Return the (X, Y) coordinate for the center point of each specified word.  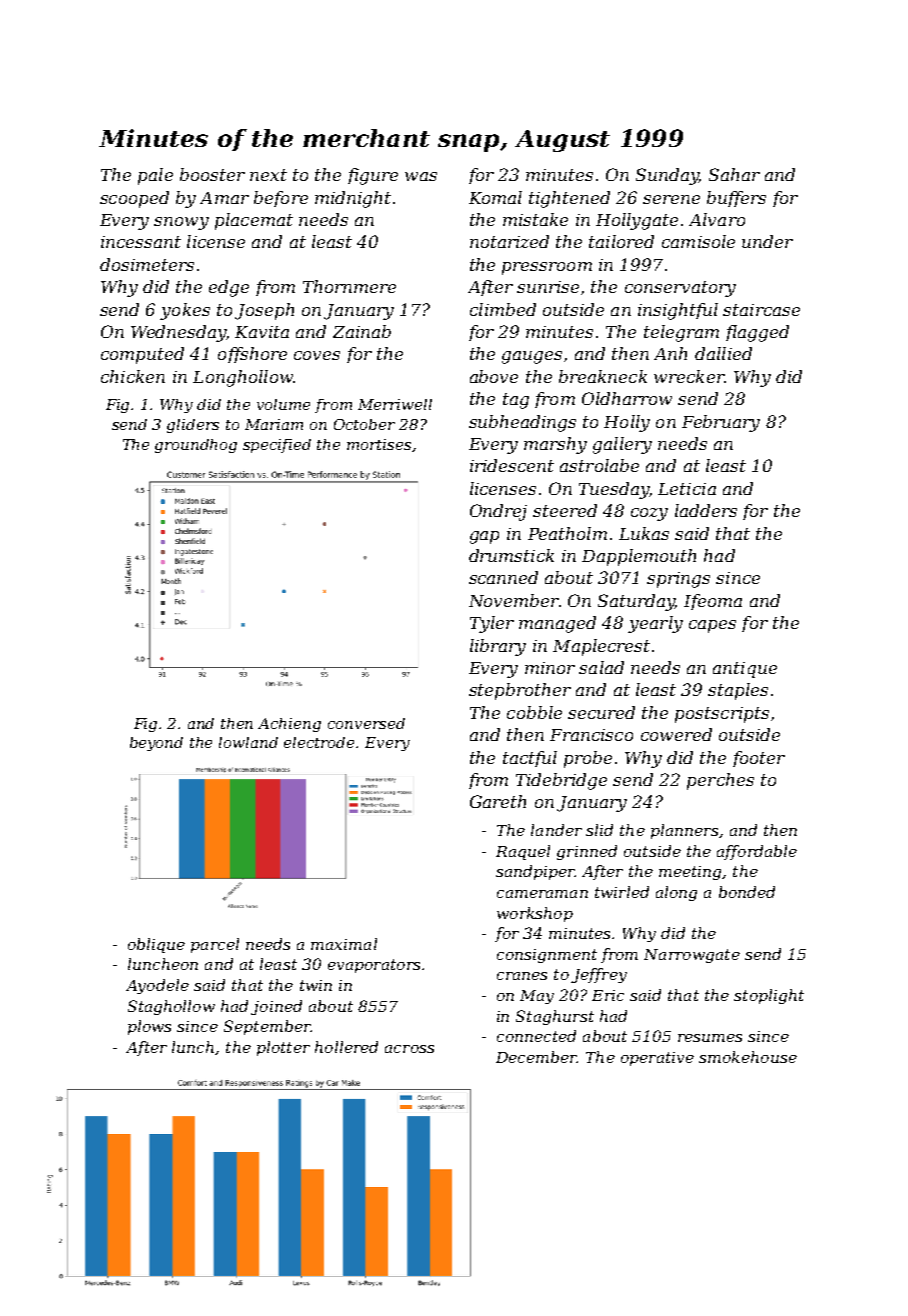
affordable (757, 852)
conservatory (680, 289)
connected (536, 1036)
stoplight (769, 996)
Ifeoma (713, 602)
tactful (530, 759)
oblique (156, 945)
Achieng (289, 725)
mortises (379, 444)
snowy (181, 223)
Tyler (492, 624)
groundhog (196, 446)
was (421, 176)
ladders (706, 510)
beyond (156, 744)
